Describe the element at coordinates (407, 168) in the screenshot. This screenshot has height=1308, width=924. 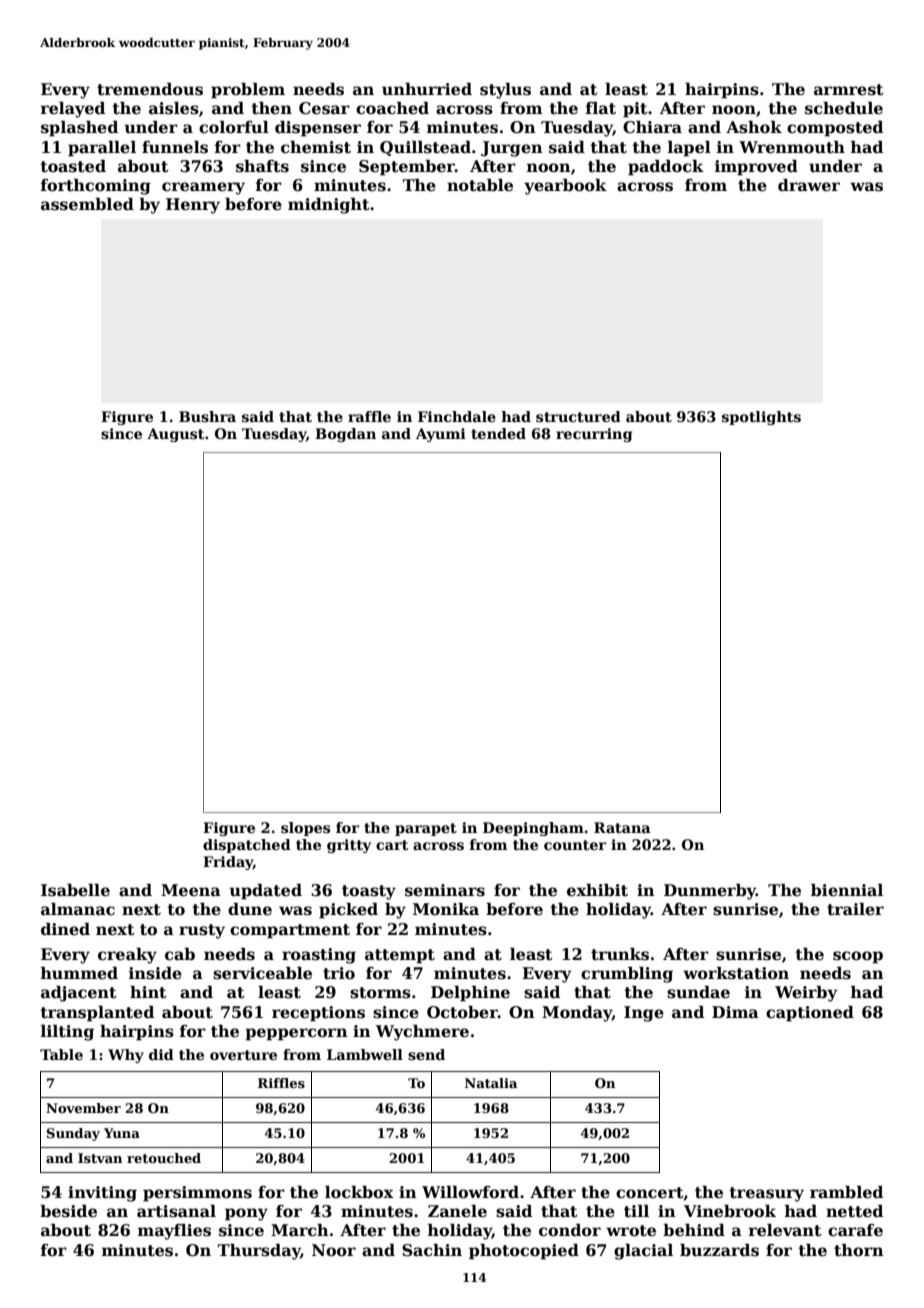
I see `September` at that location.
